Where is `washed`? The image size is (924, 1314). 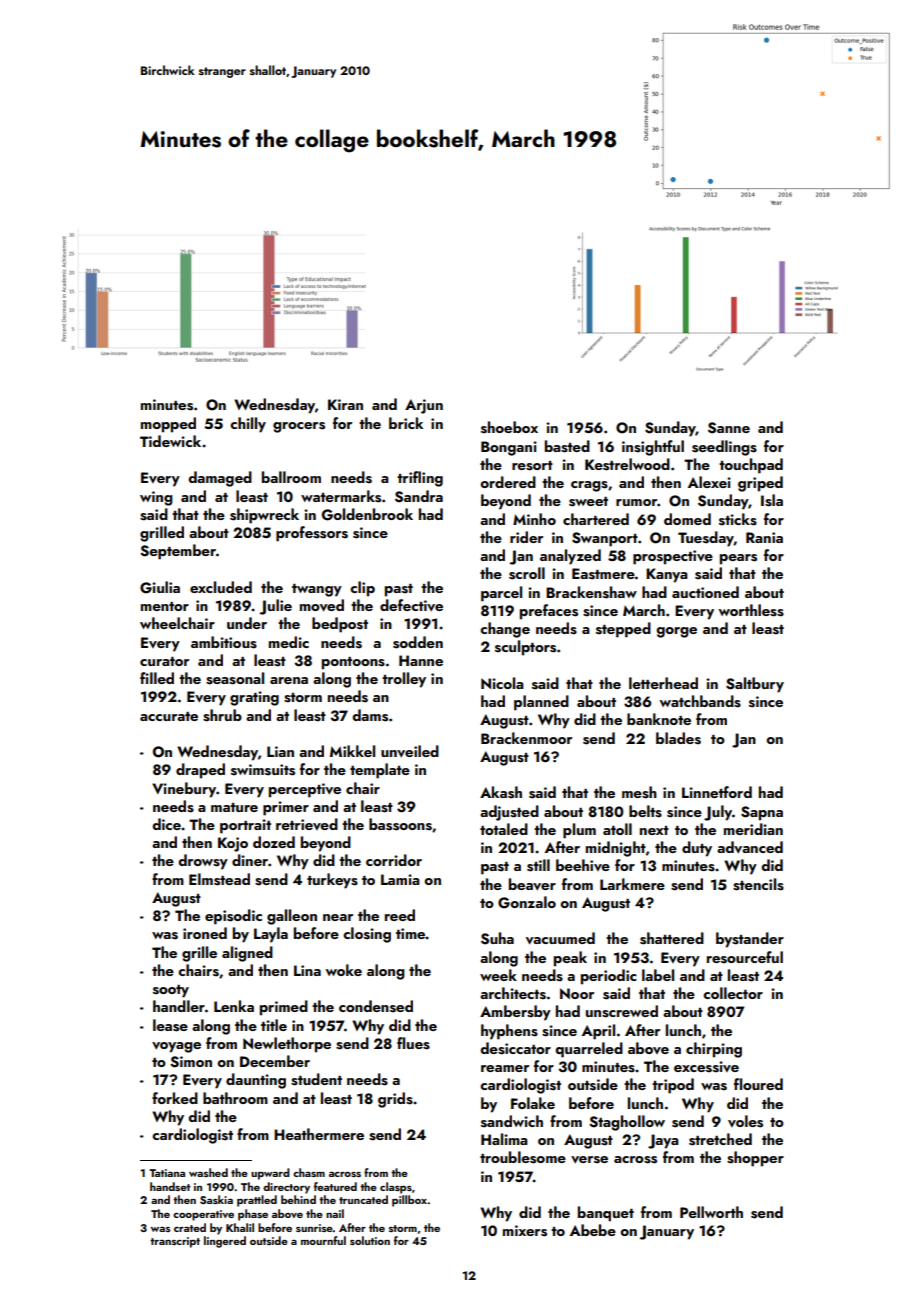
washed is located at coordinates (208, 1172).
